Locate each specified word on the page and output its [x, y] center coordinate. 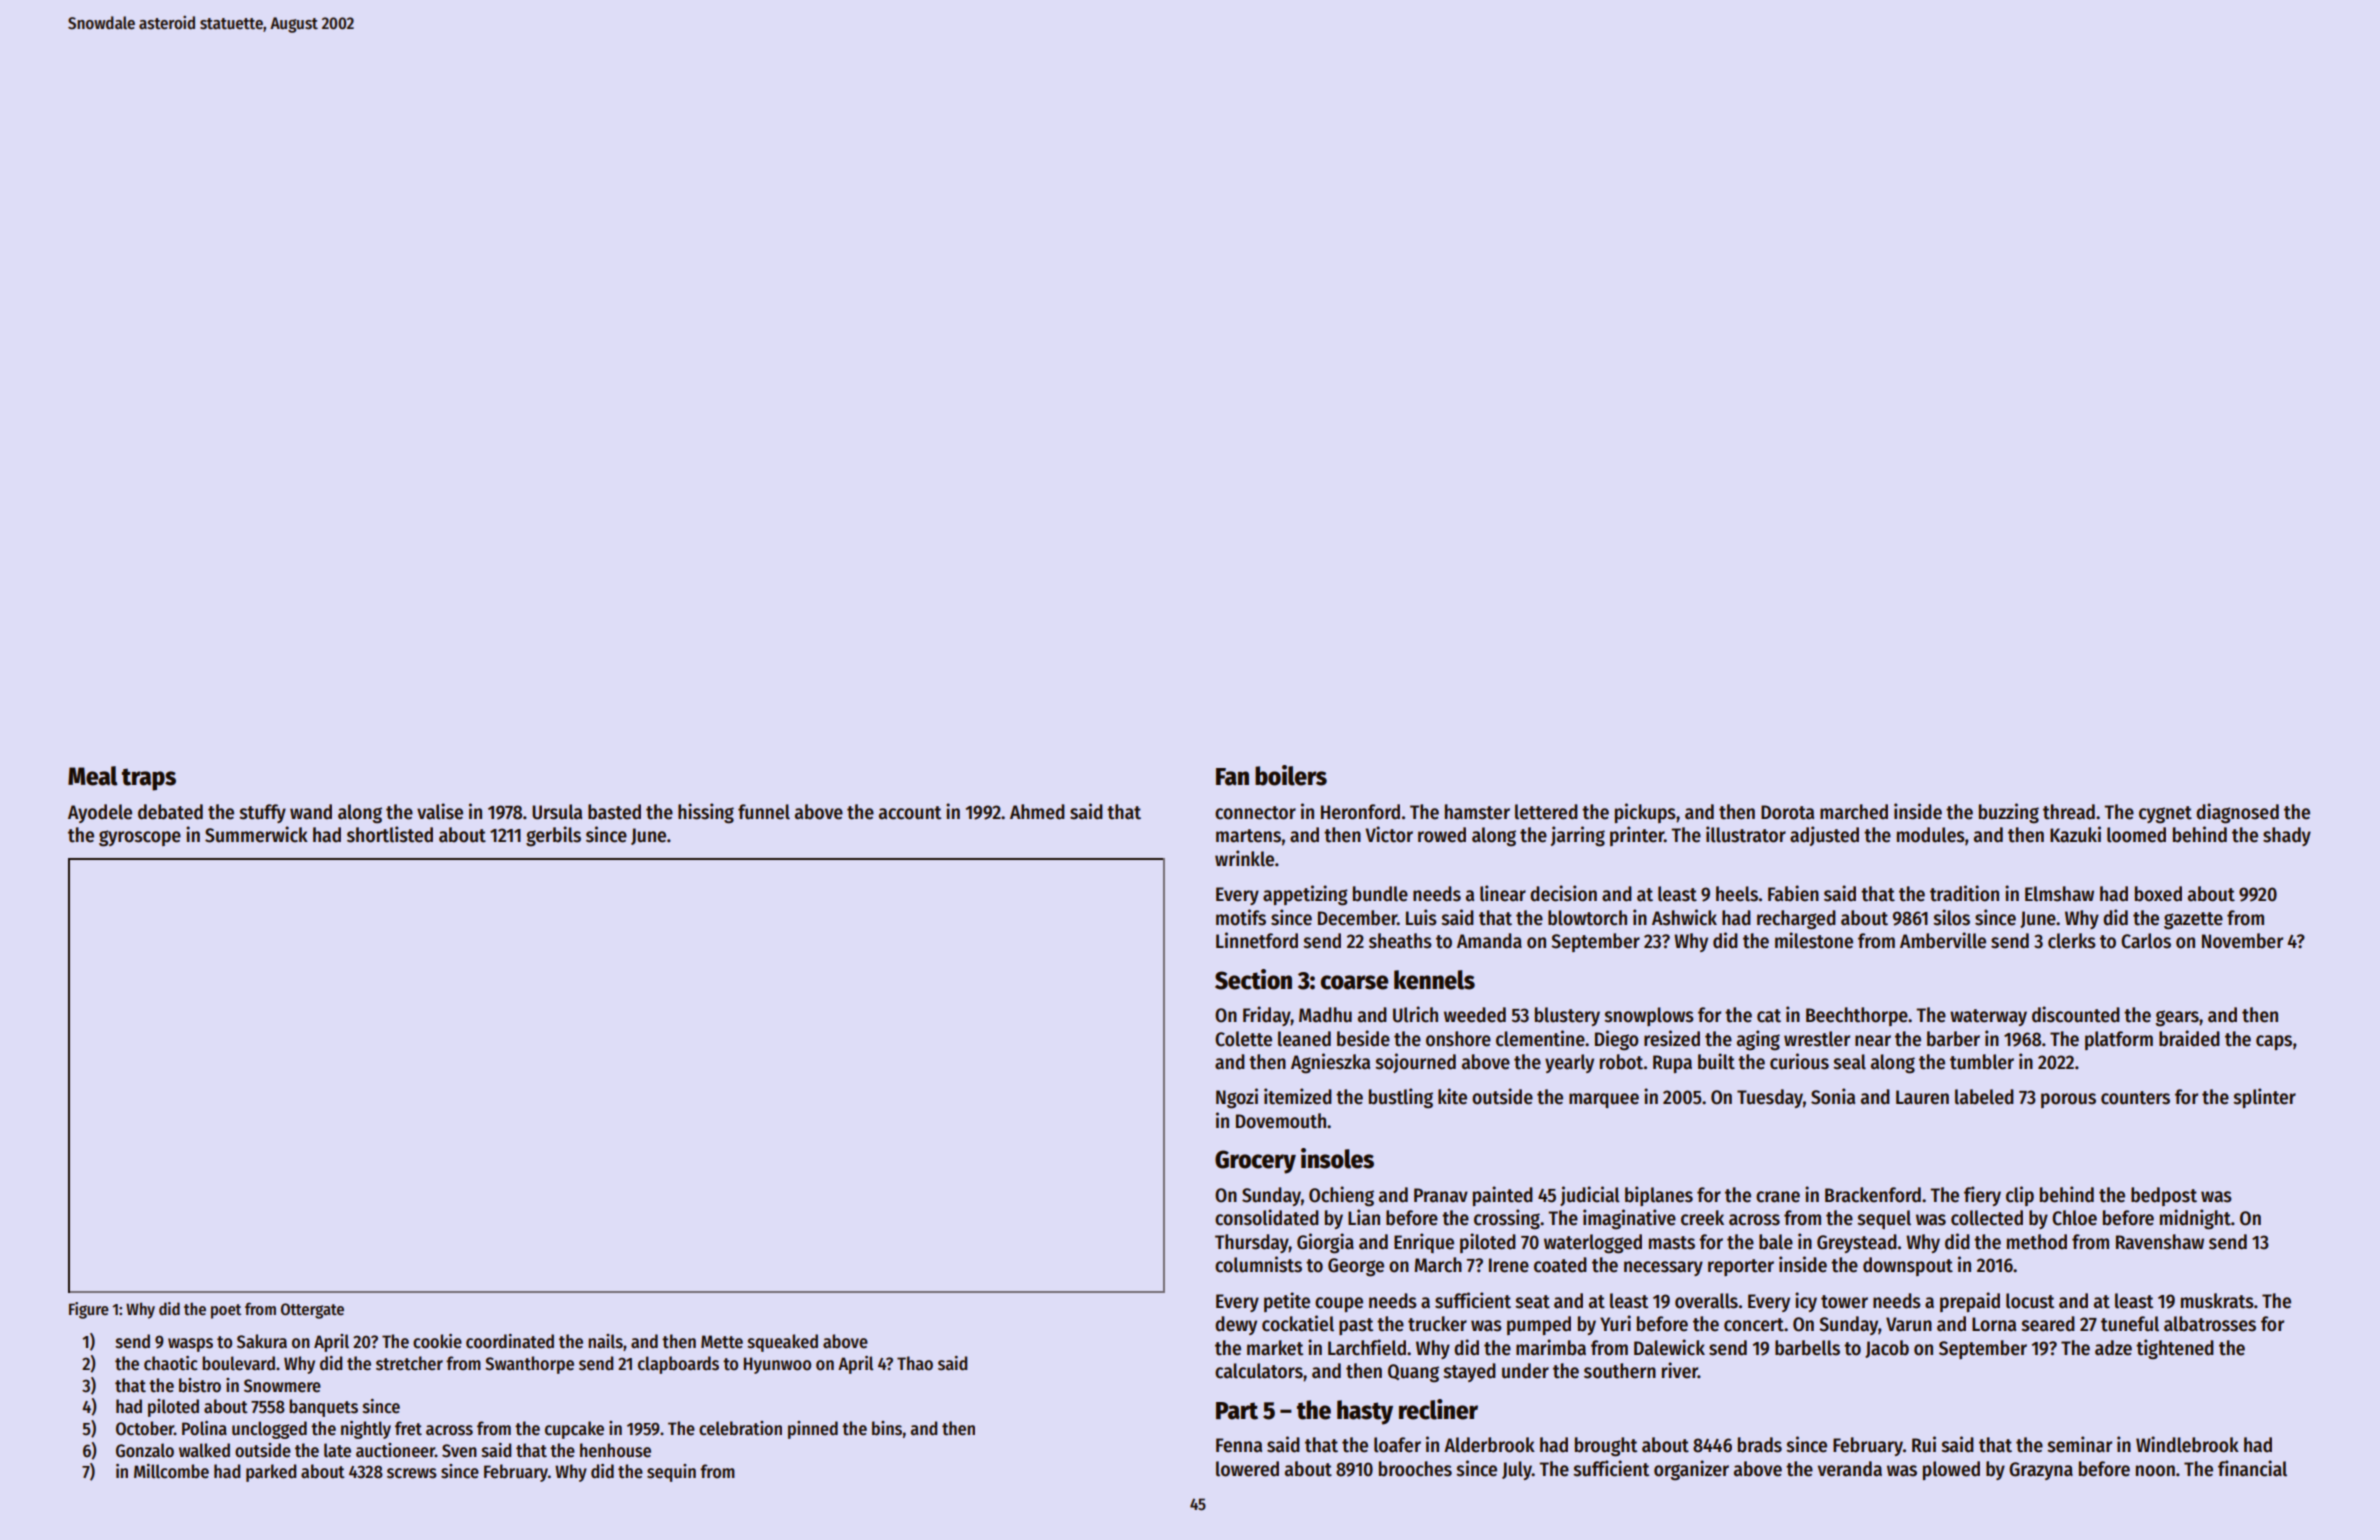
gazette [2193, 921]
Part [1237, 1411]
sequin [671, 1473]
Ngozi [1237, 1098]
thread [2069, 812]
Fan [1232, 777]
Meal [93, 776]
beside [1363, 1038]
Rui [1924, 1444]
